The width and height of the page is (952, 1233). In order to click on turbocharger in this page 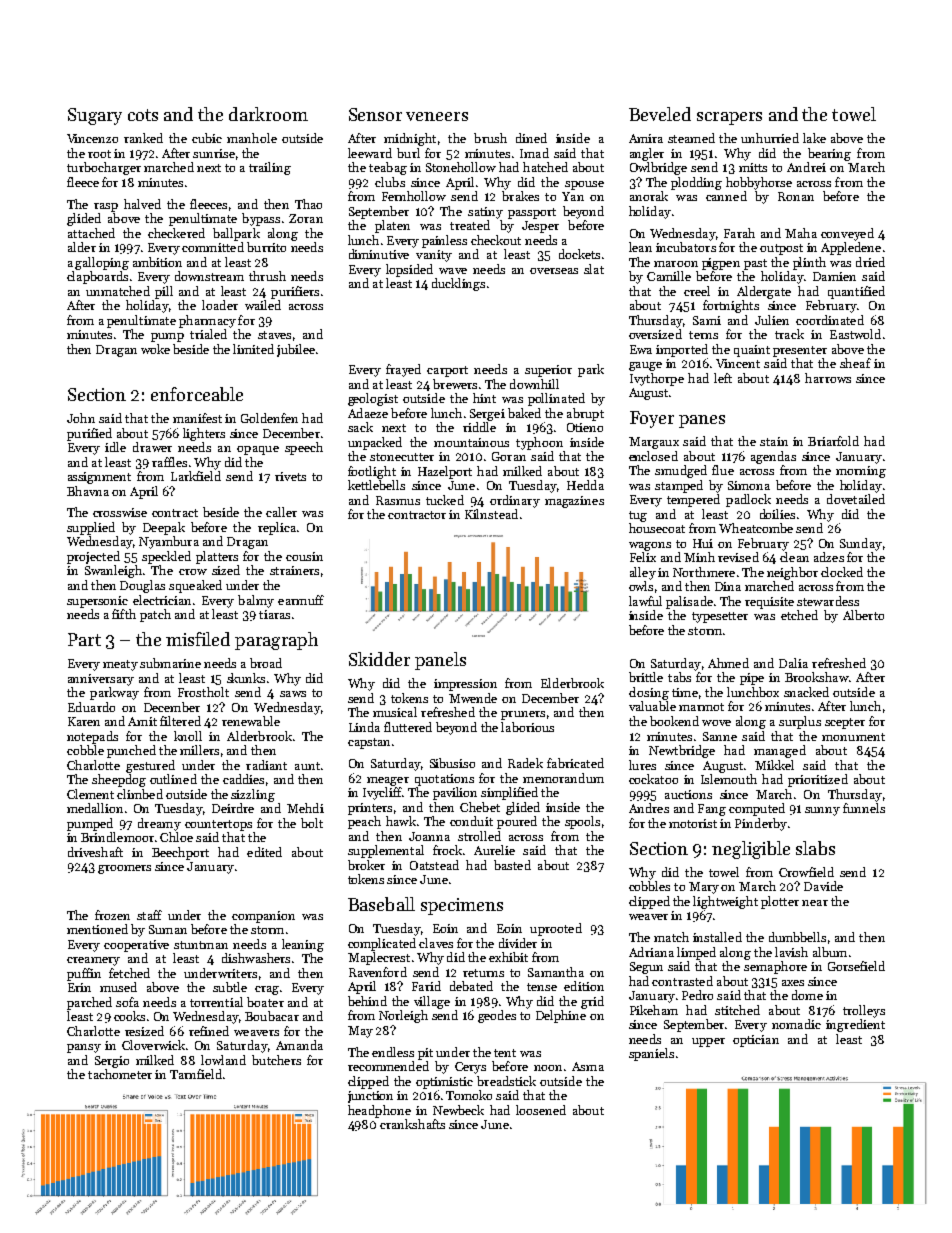, I will do `click(104, 168)`.
